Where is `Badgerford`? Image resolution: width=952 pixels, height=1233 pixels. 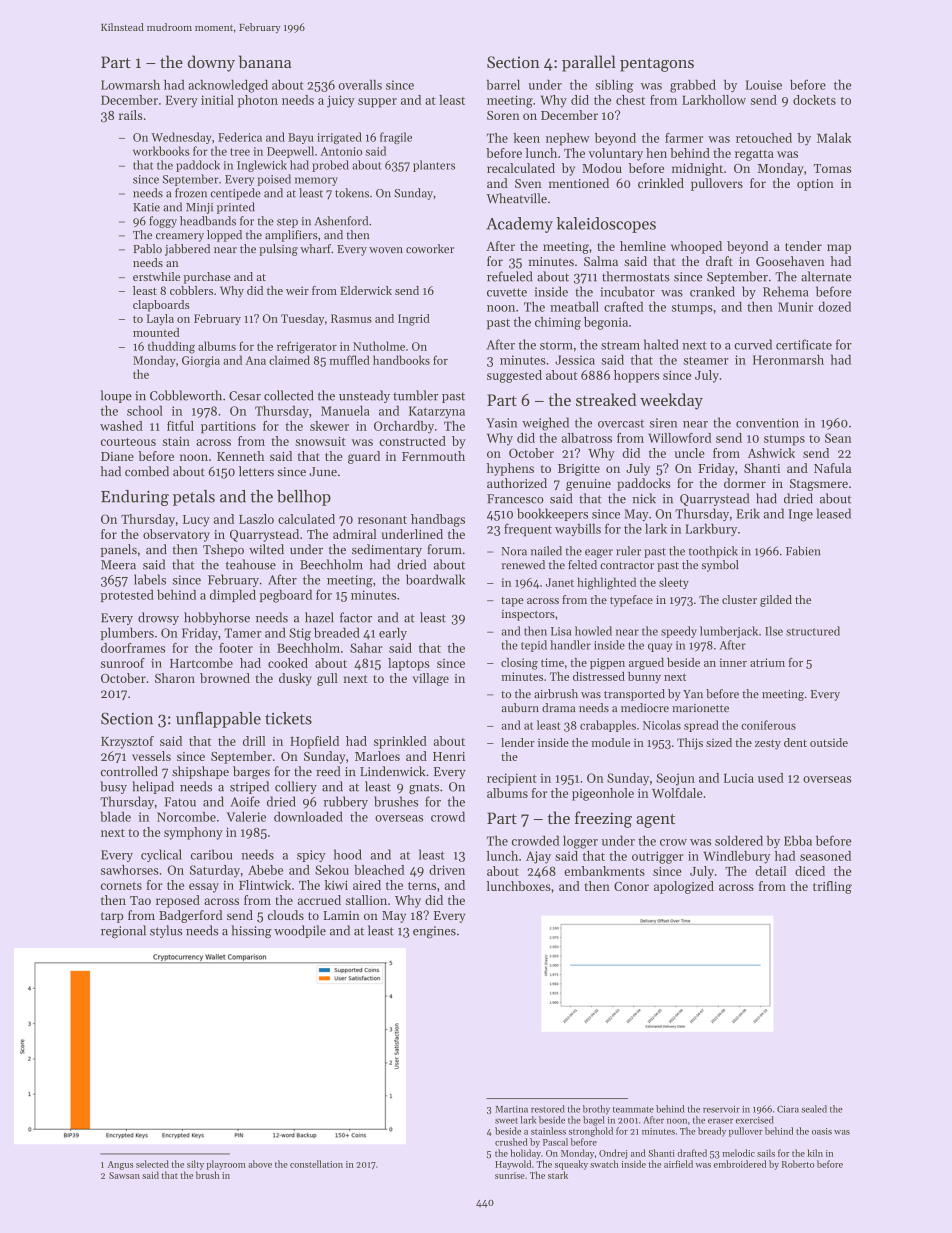
Badgerford is located at coordinates (190, 916).
